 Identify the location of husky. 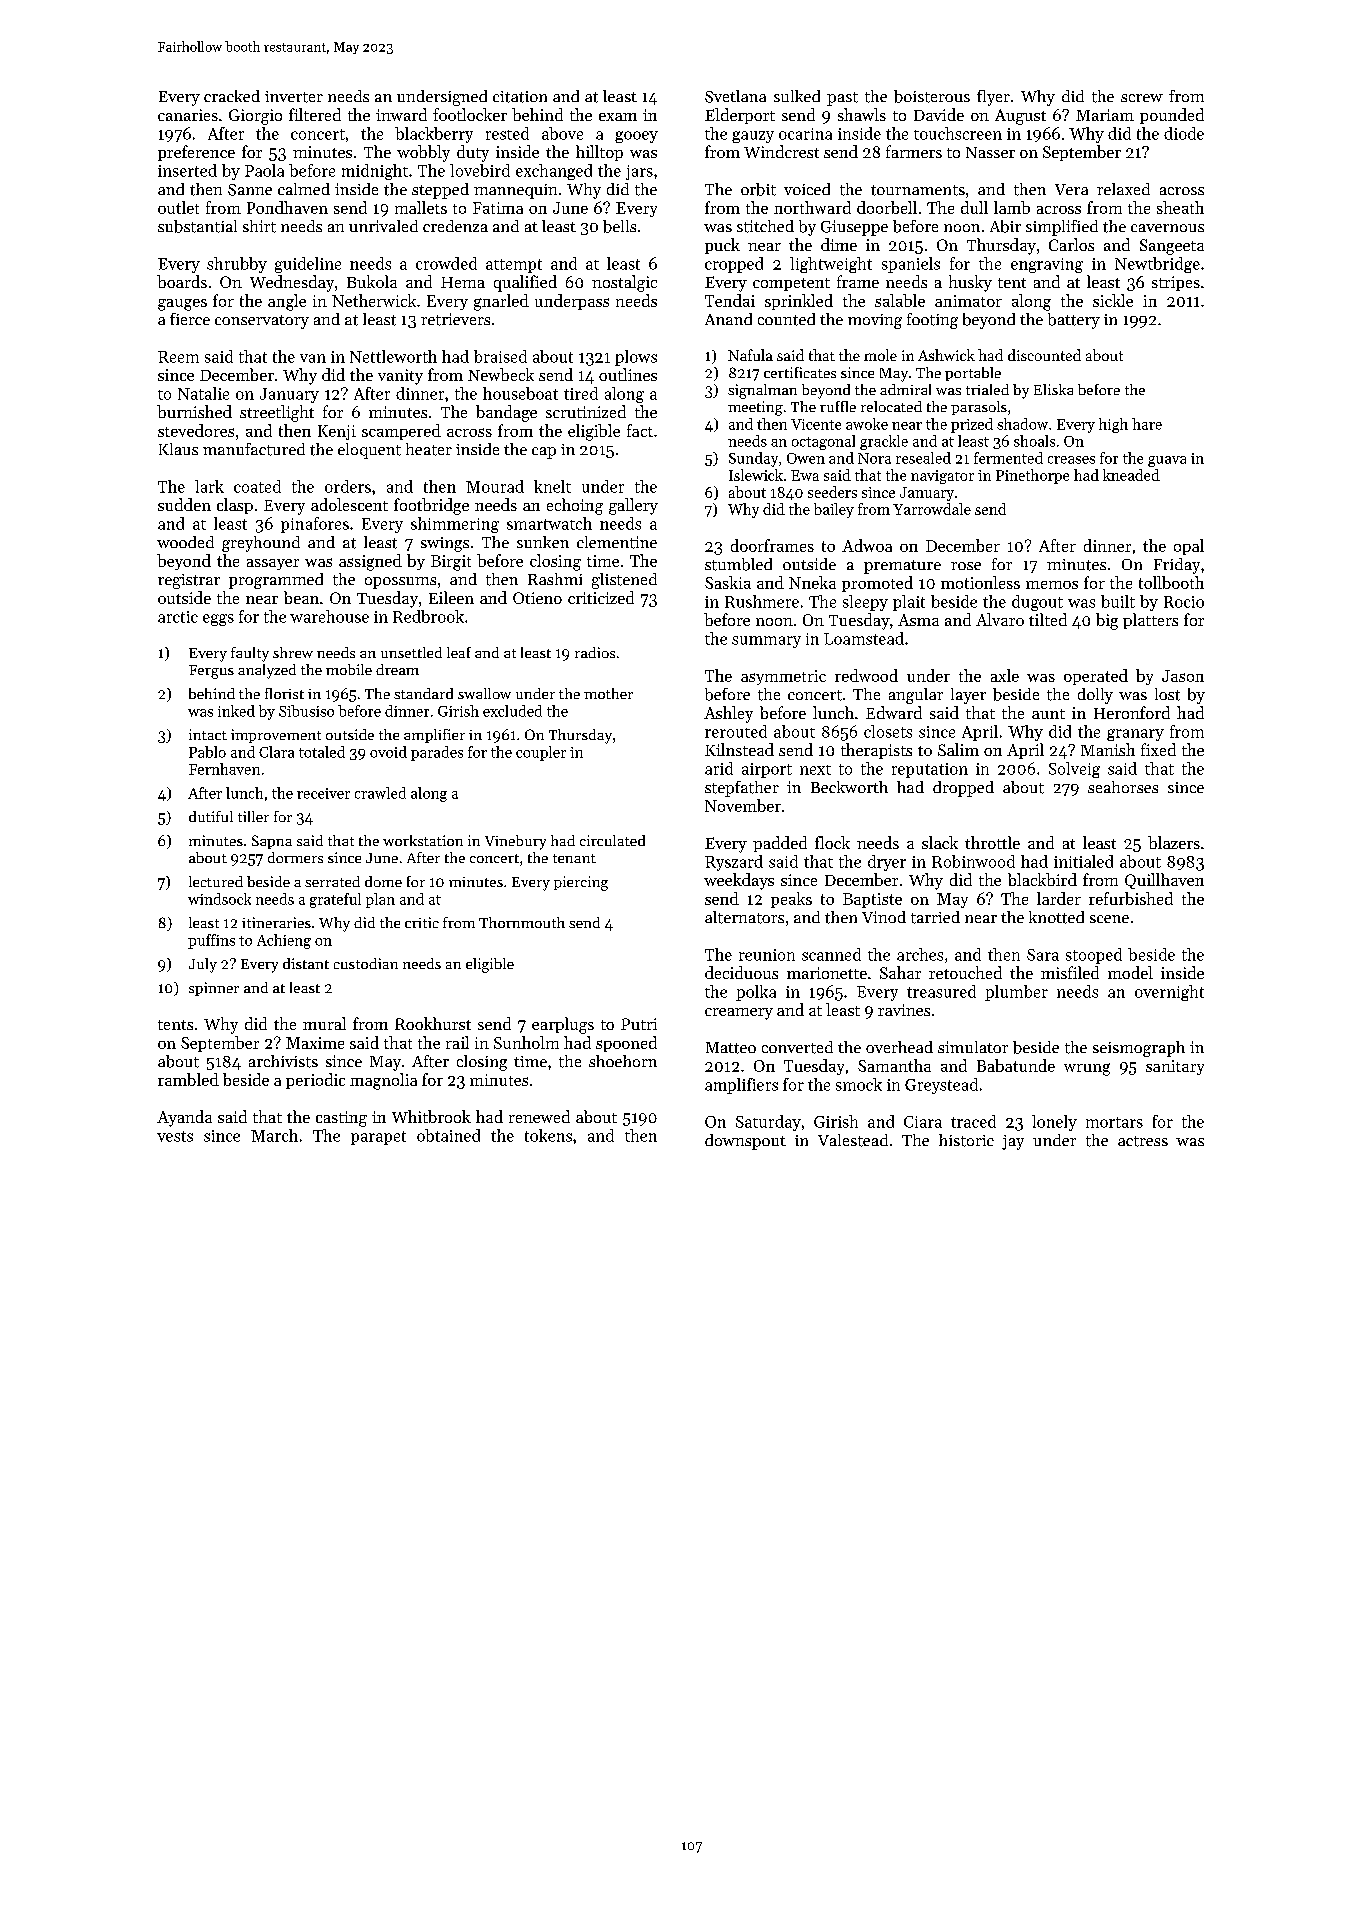
(970, 283).
